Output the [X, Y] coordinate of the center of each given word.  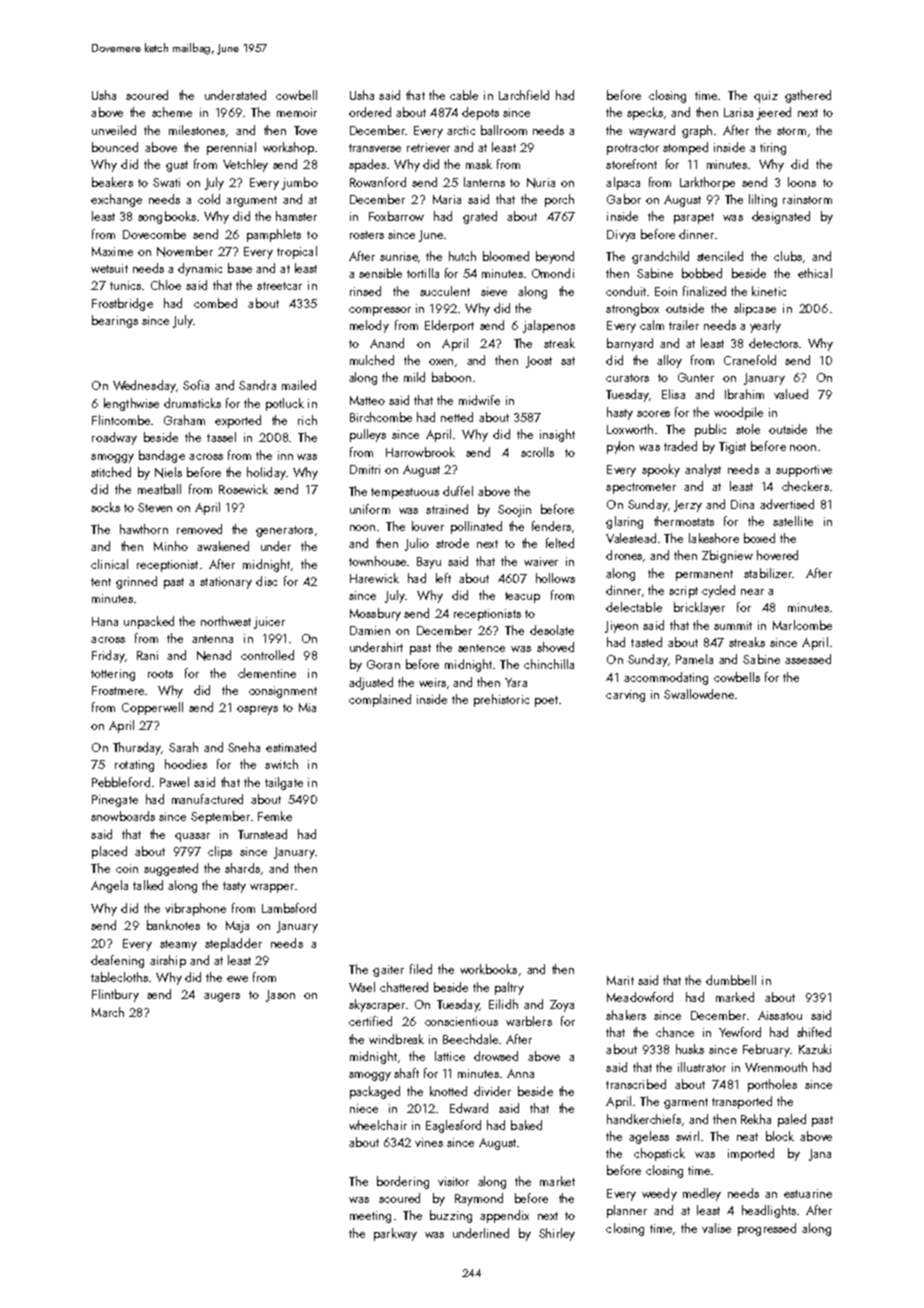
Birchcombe [381, 417]
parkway [395, 1234]
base [240, 268]
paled [792, 1120]
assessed [808, 659]
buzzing [451, 1216]
